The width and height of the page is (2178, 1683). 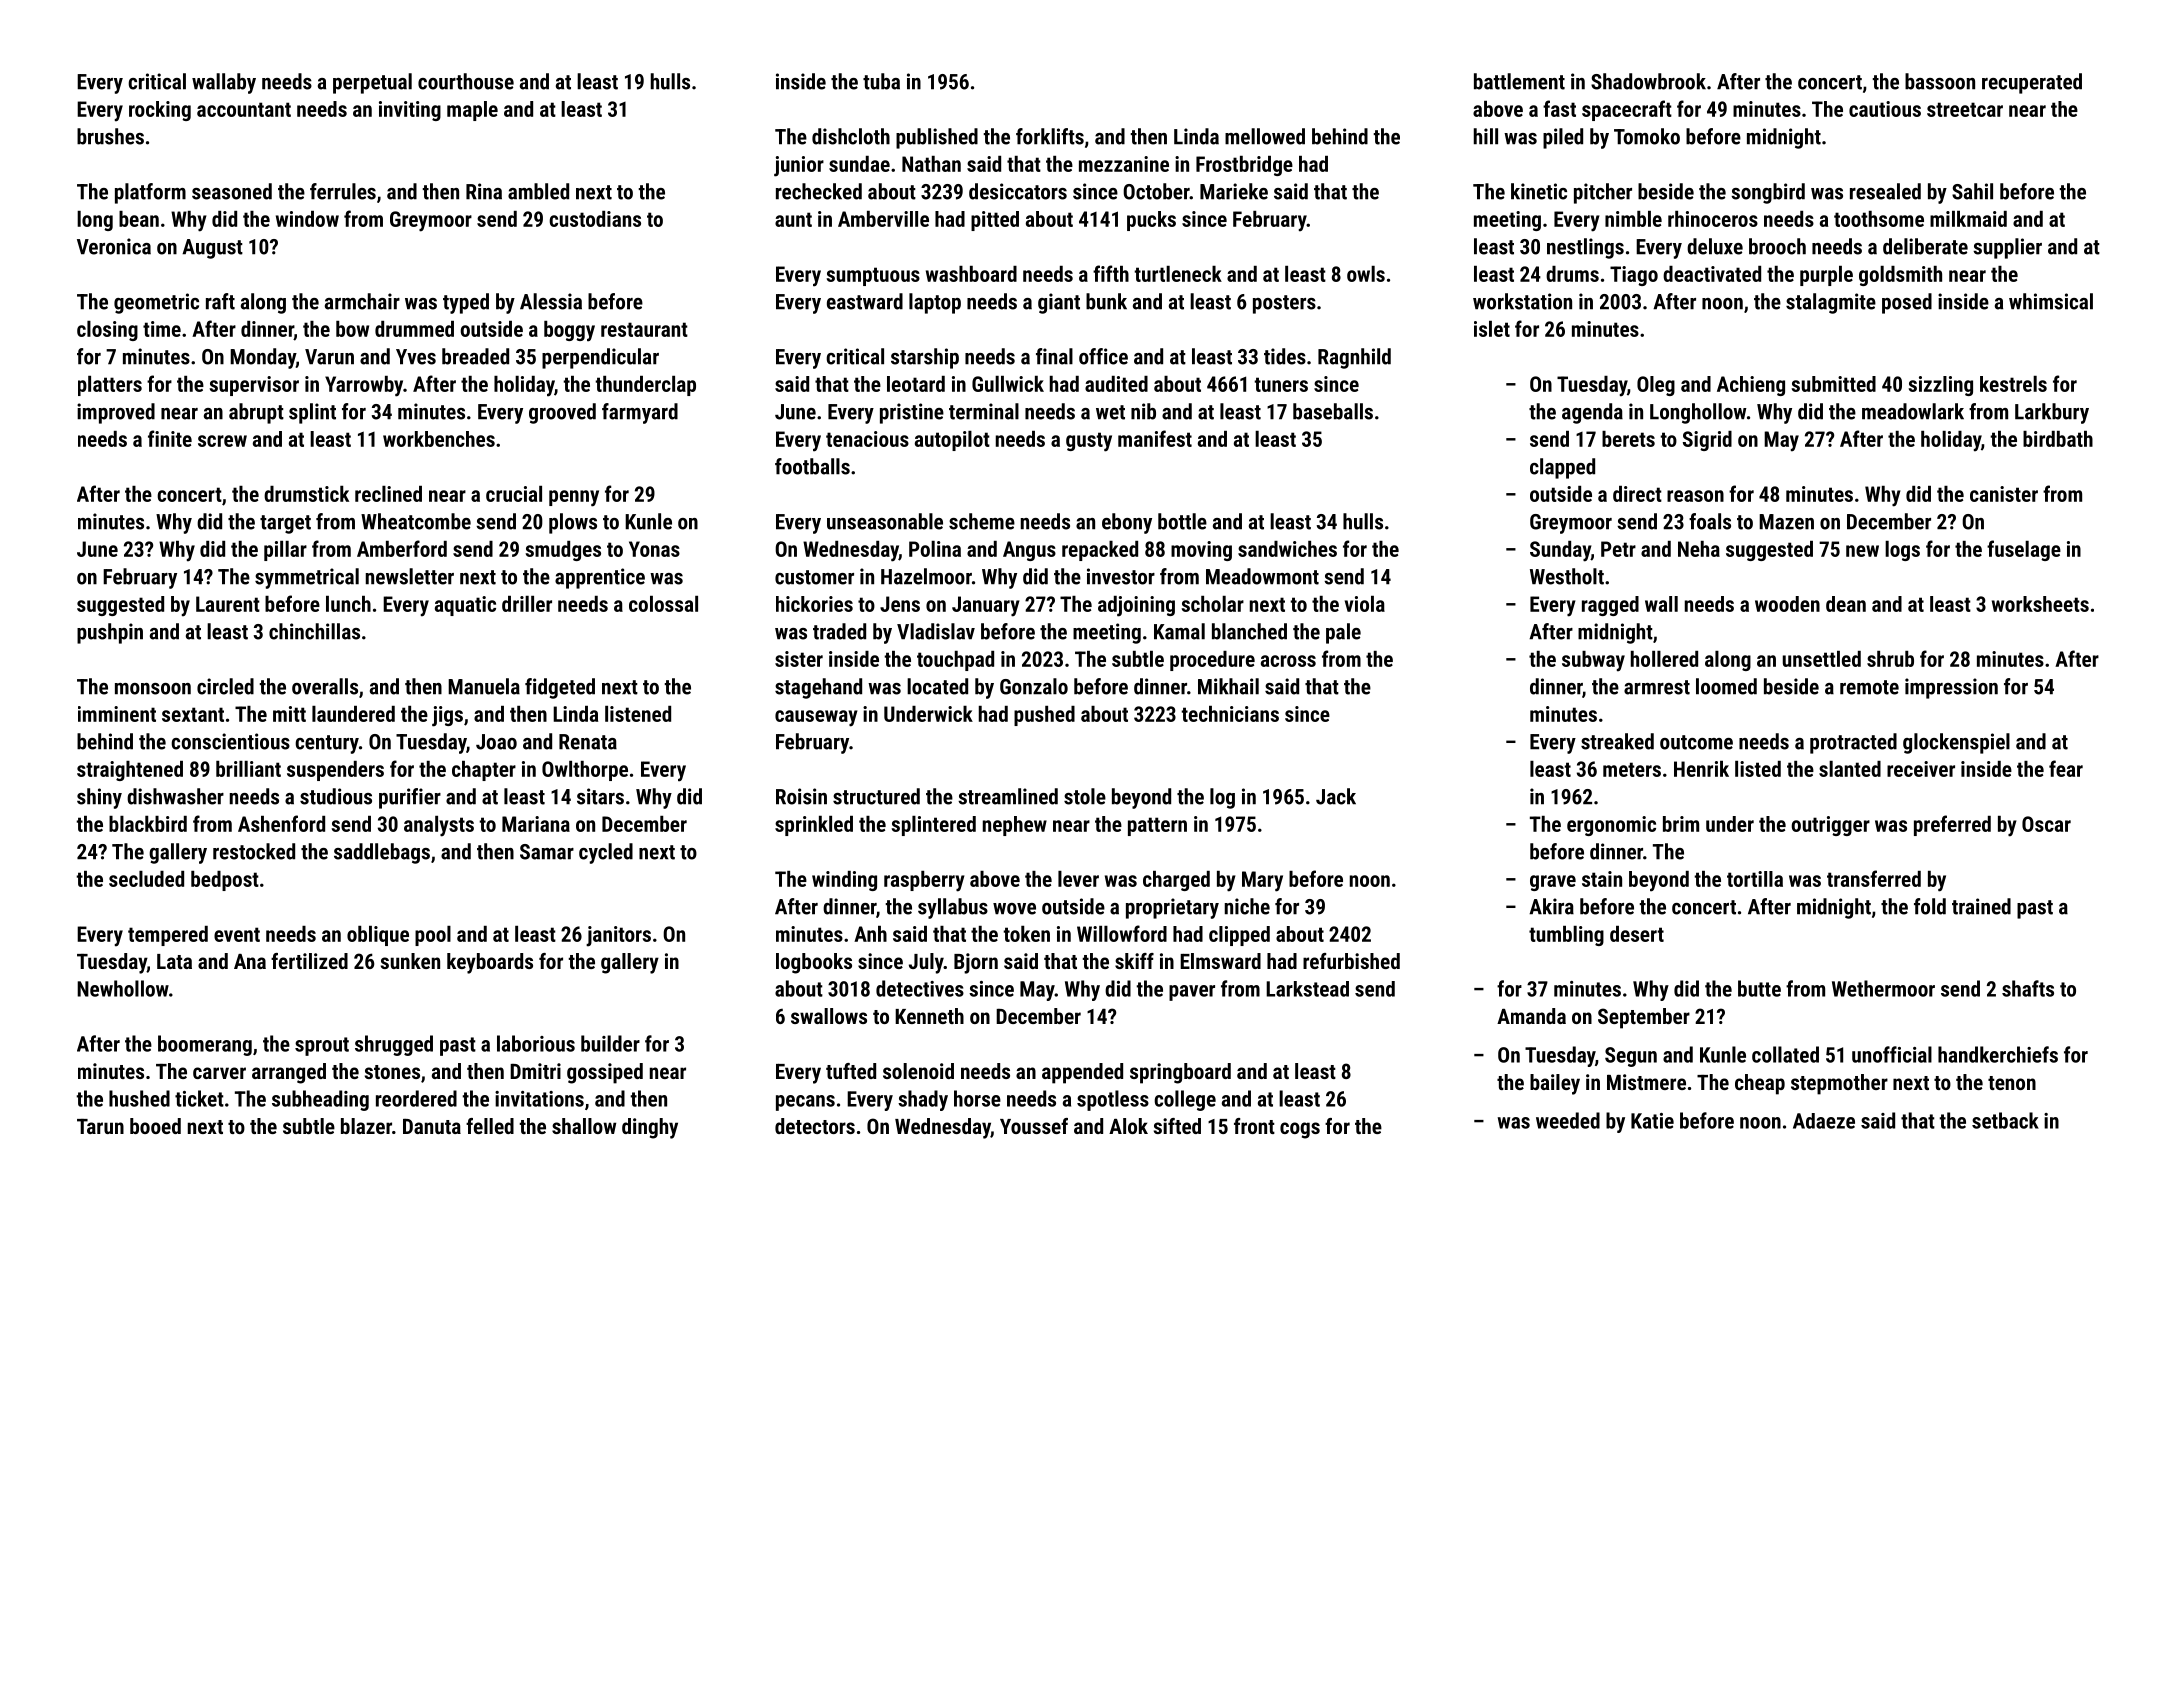 What do you see at coordinates (1664, 659) in the page?
I see `hollered` at bounding box center [1664, 659].
